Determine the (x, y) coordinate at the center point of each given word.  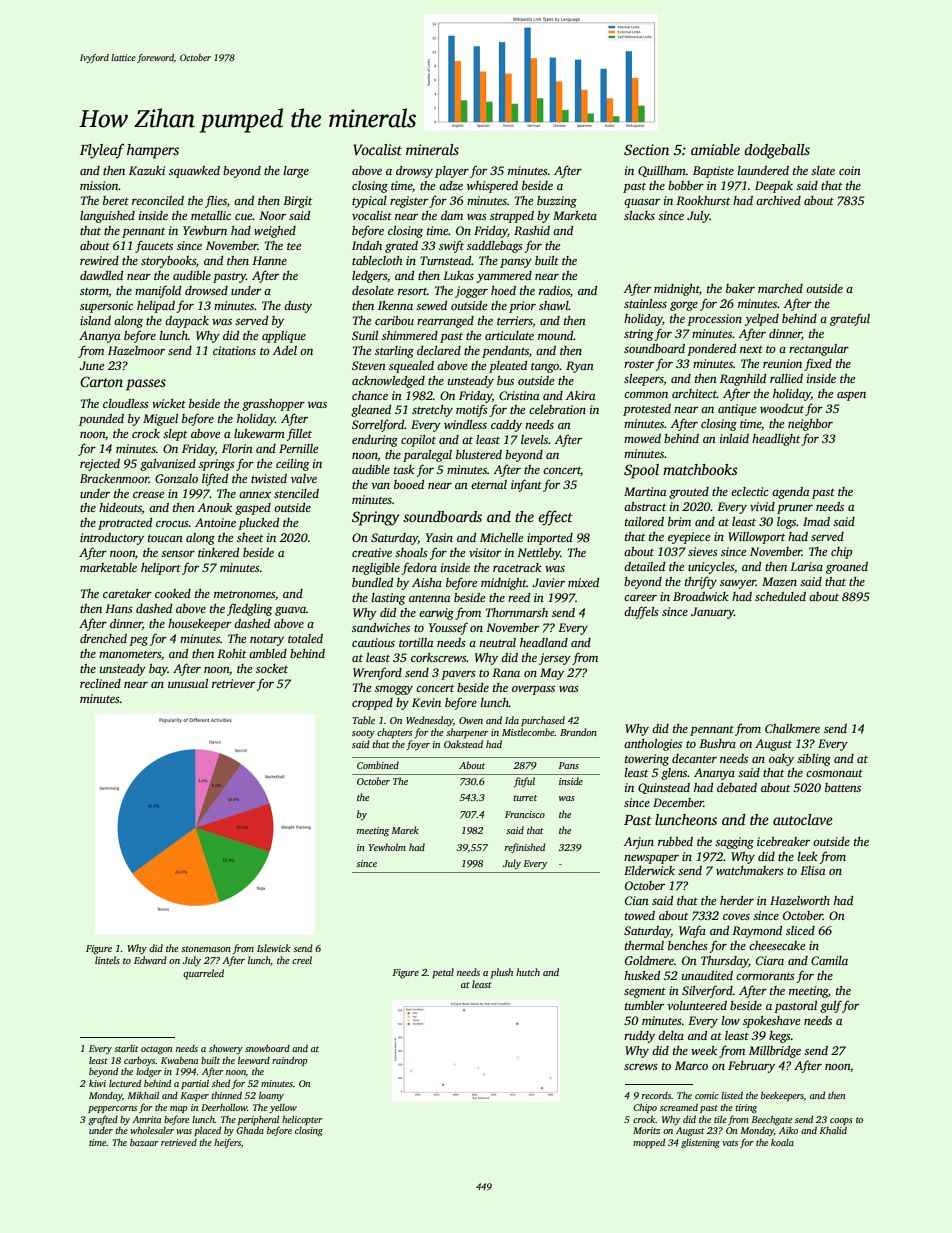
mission (99, 185)
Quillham (662, 171)
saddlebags (495, 247)
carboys (139, 1061)
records (656, 1095)
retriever (233, 683)
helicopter (302, 1120)
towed (640, 915)
